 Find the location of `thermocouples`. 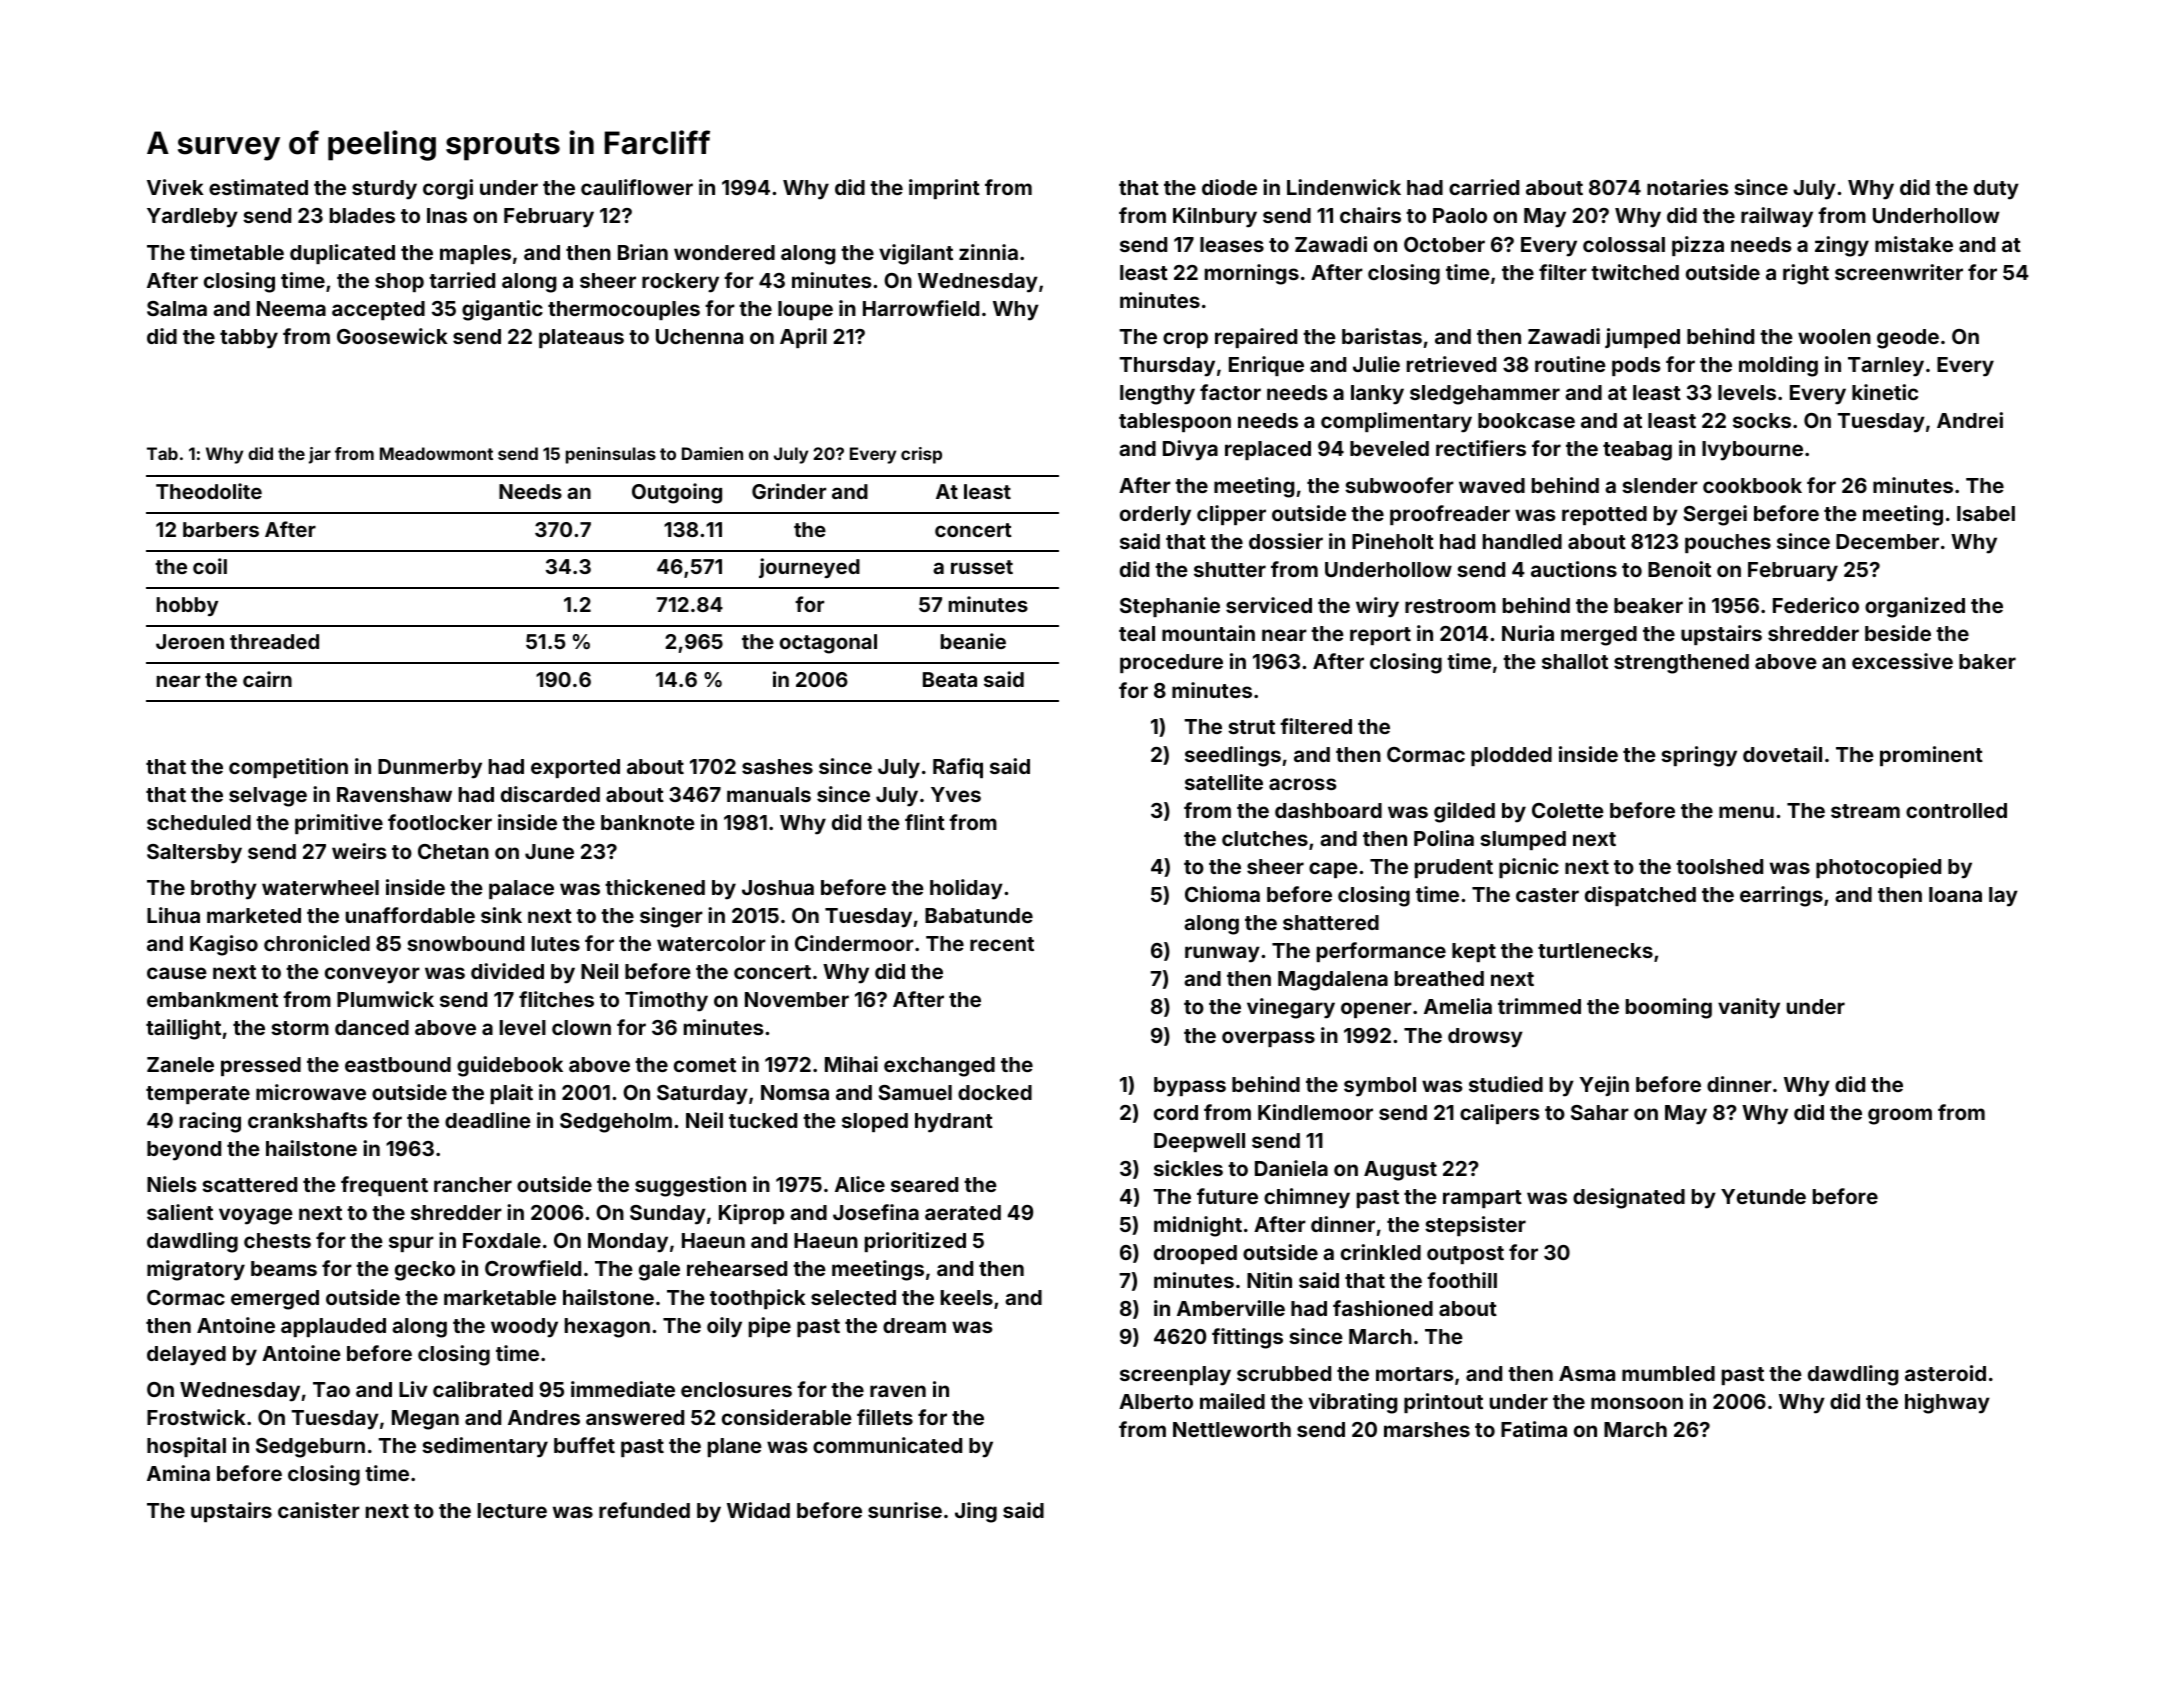

thermocouples is located at coordinates (624, 310).
